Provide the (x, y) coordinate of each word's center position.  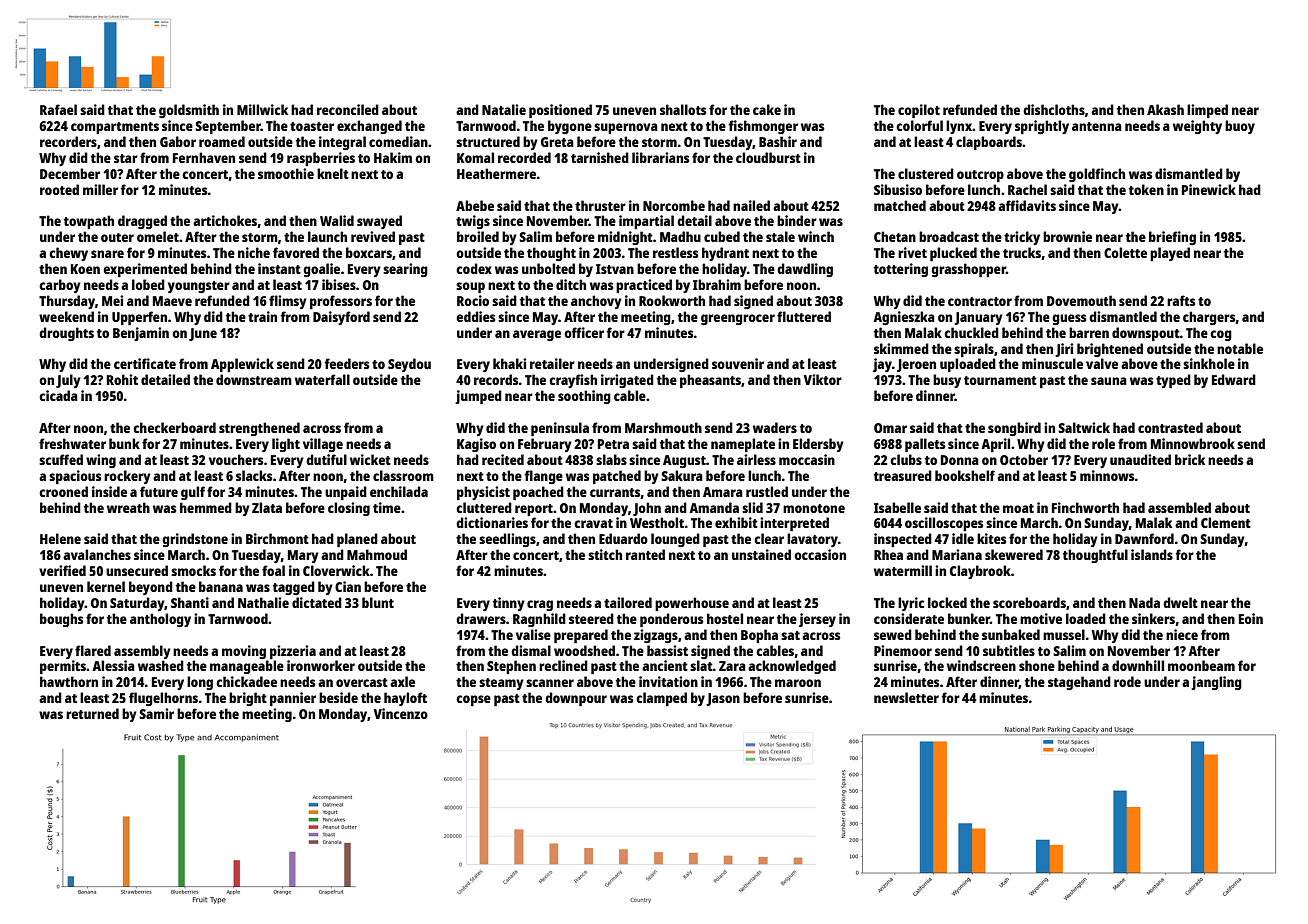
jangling (1216, 683)
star (126, 158)
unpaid (346, 493)
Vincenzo (401, 713)
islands (1152, 554)
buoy (1240, 127)
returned (92, 713)
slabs (611, 459)
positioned (560, 111)
